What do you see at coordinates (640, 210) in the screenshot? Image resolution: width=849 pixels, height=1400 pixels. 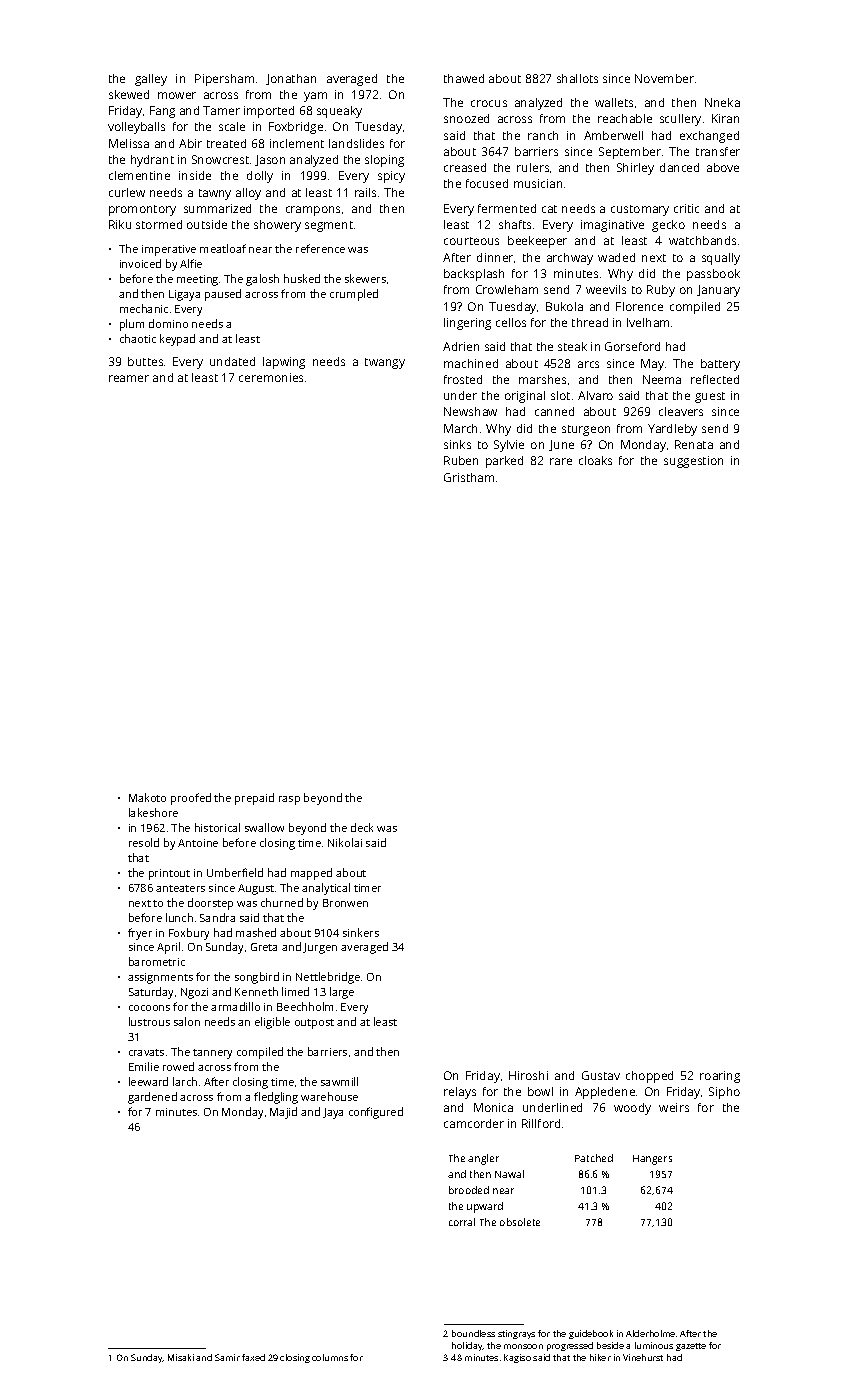 I see `customary` at bounding box center [640, 210].
